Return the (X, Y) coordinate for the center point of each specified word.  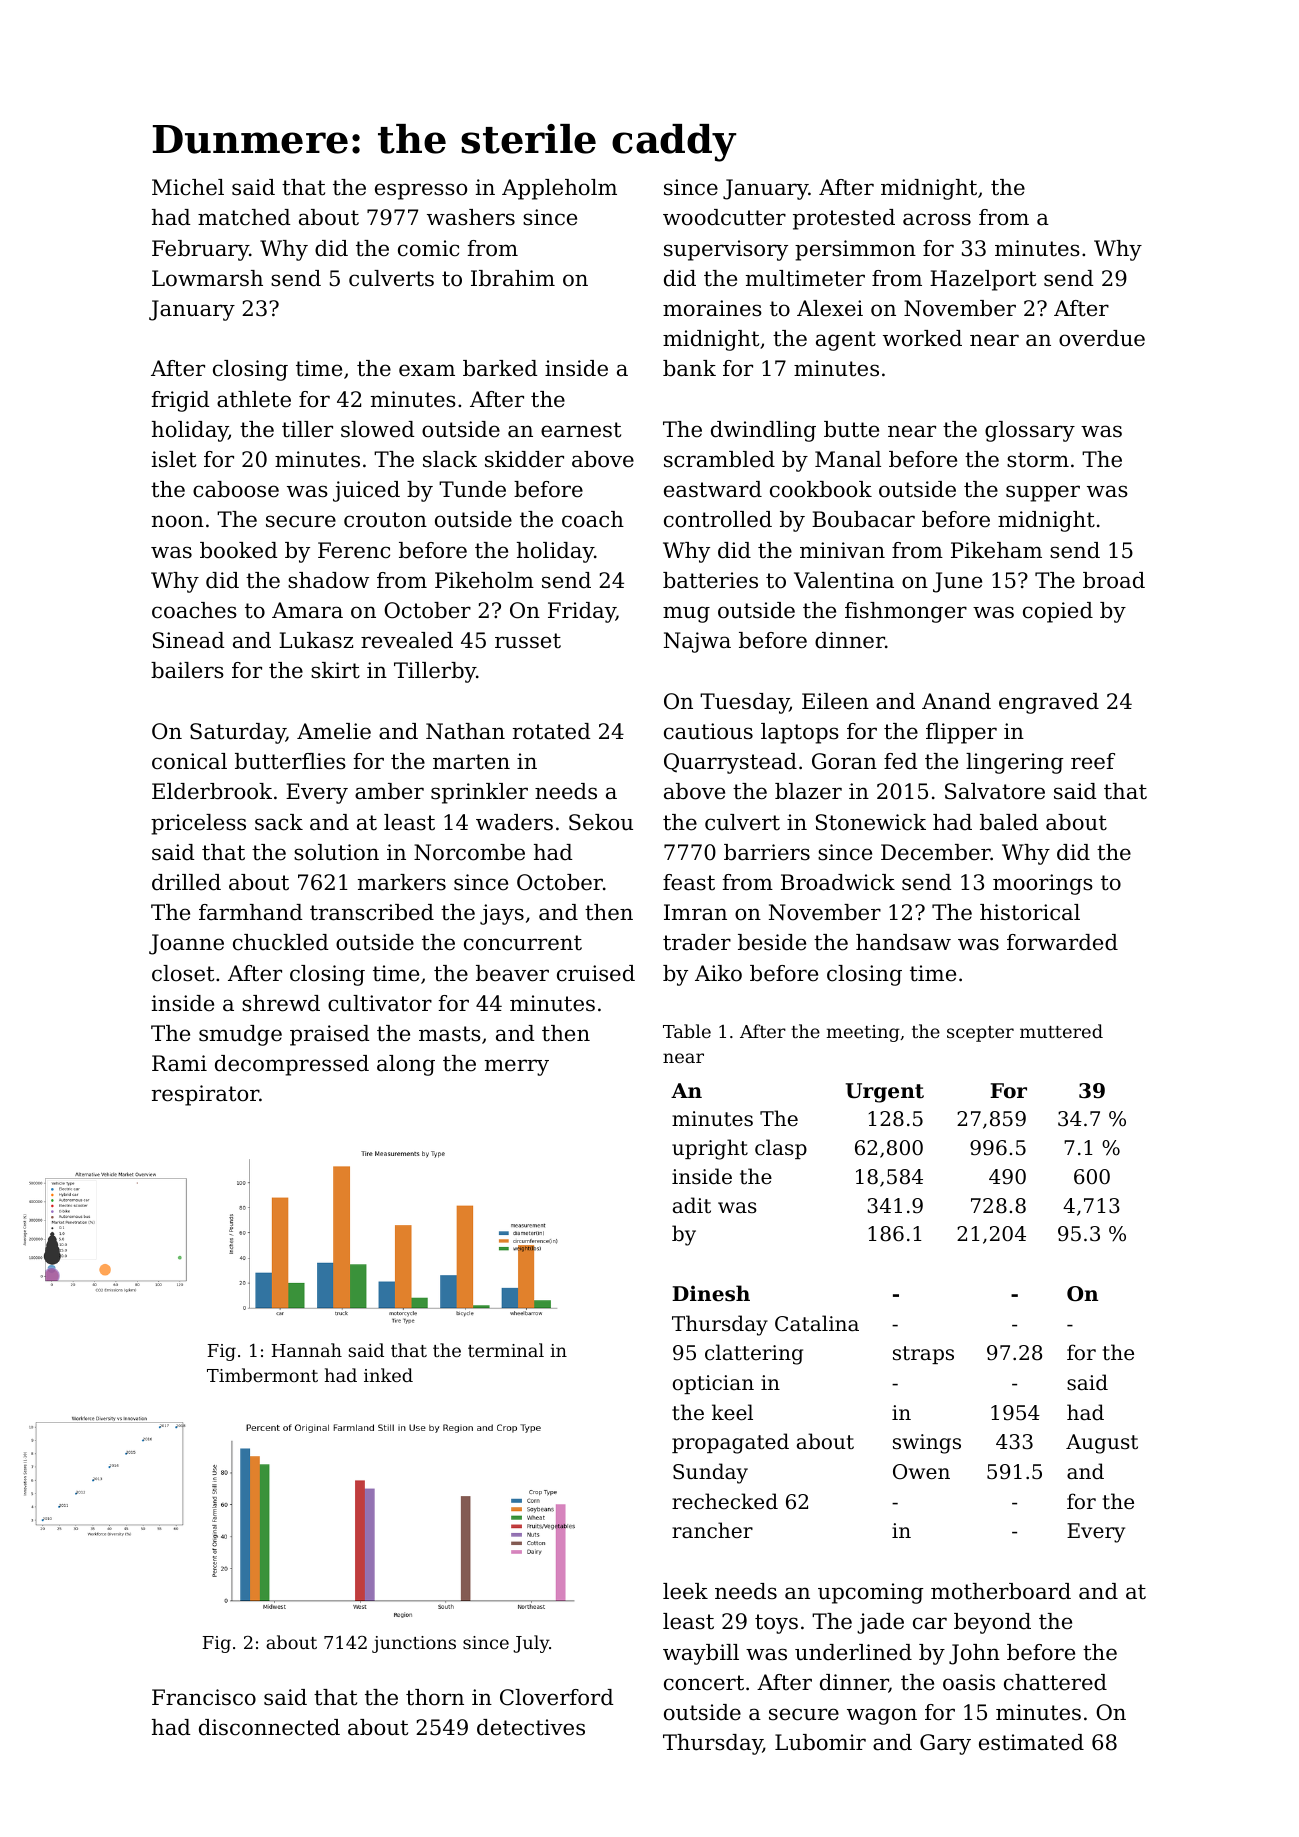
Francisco (204, 1697)
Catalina (817, 1323)
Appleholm (559, 189)
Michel (188, 187)
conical (189, 761)
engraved (1049, 703)
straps (923, 1355)
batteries (710, 580)
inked (388, 1375)
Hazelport (983, 280)
